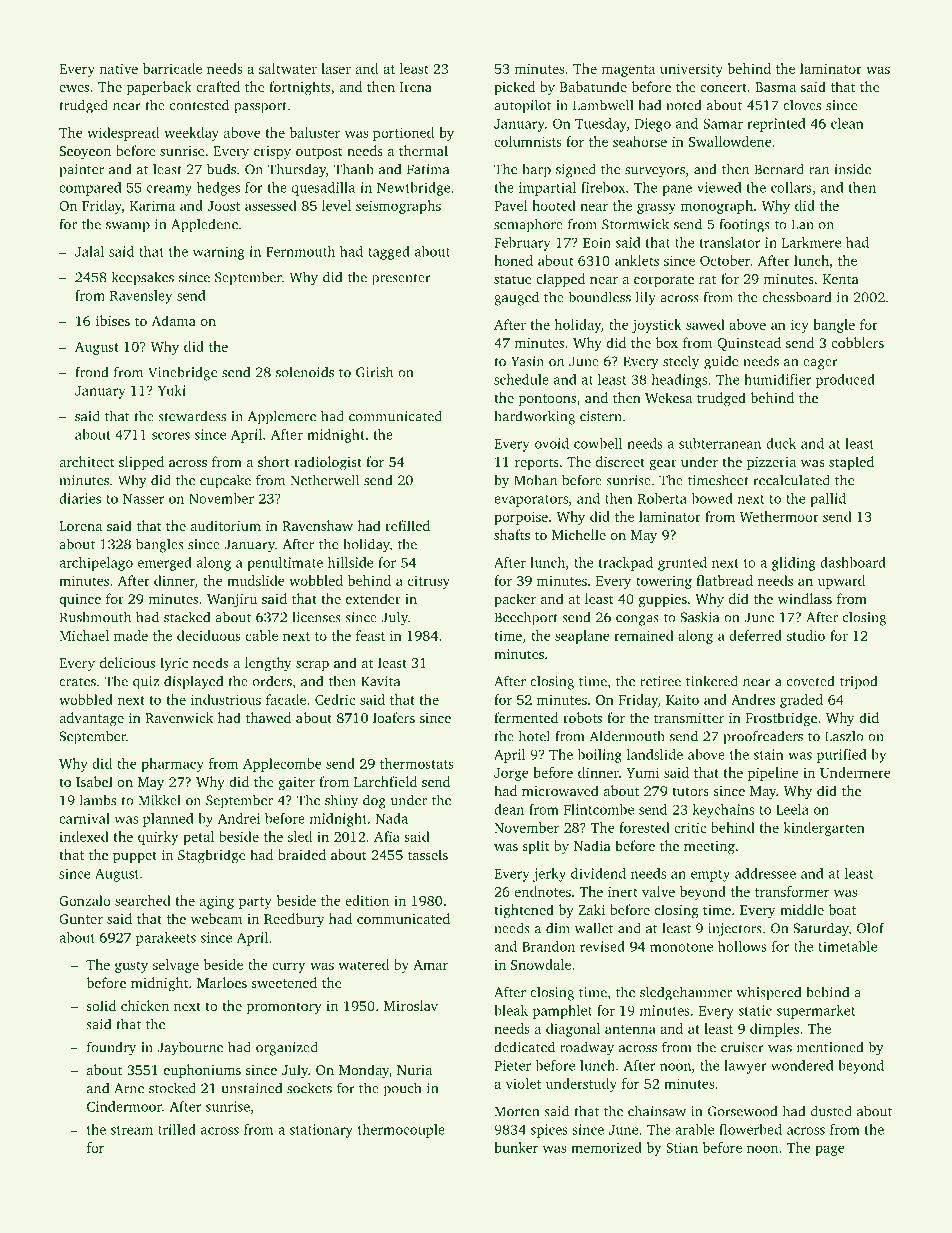 The height and width of the image is (1233, 952). What do you see at coordinates (212, 856) in the image?
I see `Stagbridge` at bounding box center [212, 856].
